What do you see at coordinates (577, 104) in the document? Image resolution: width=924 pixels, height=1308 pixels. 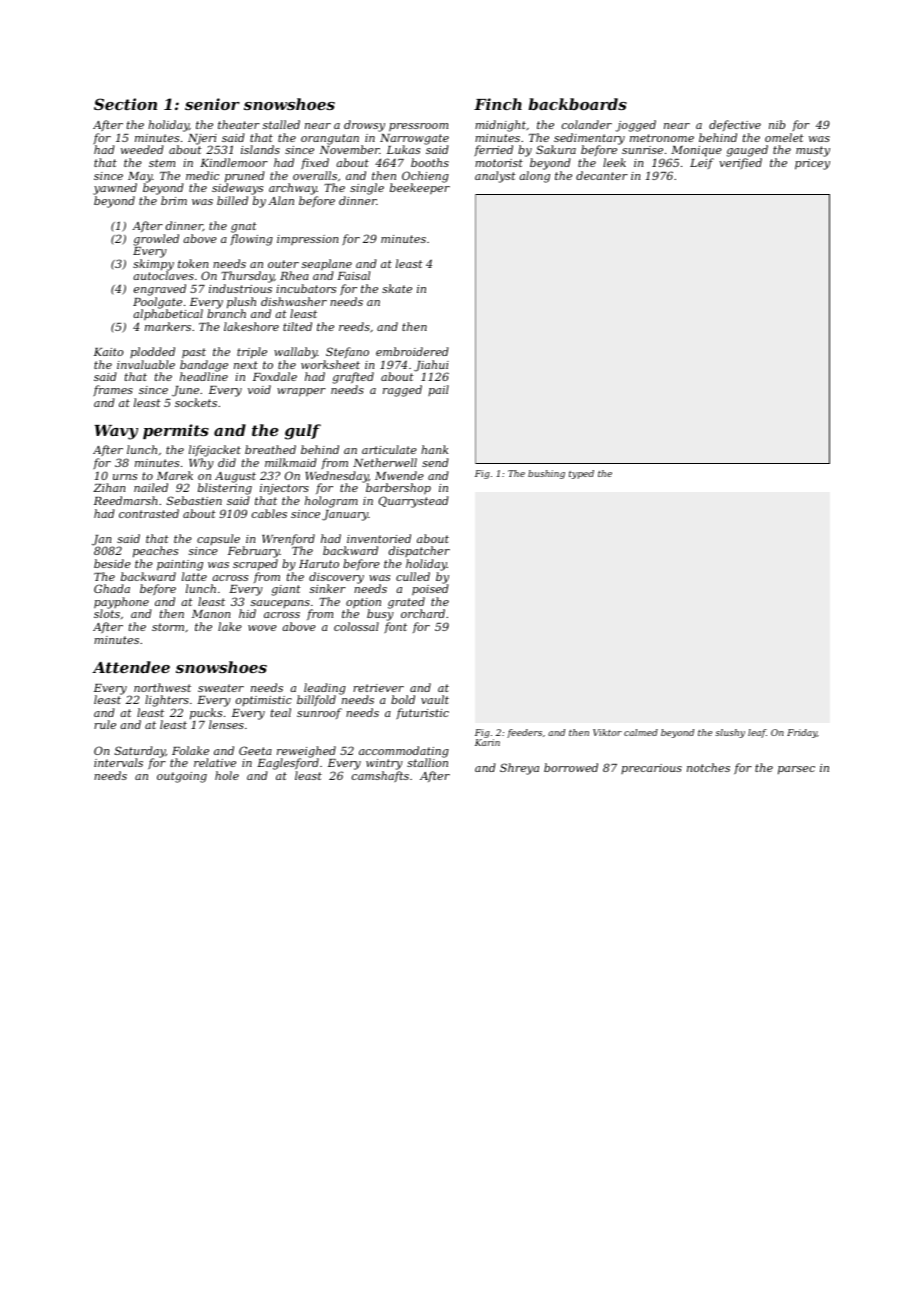 I see `backboards` at bounding box center [577, 104].
